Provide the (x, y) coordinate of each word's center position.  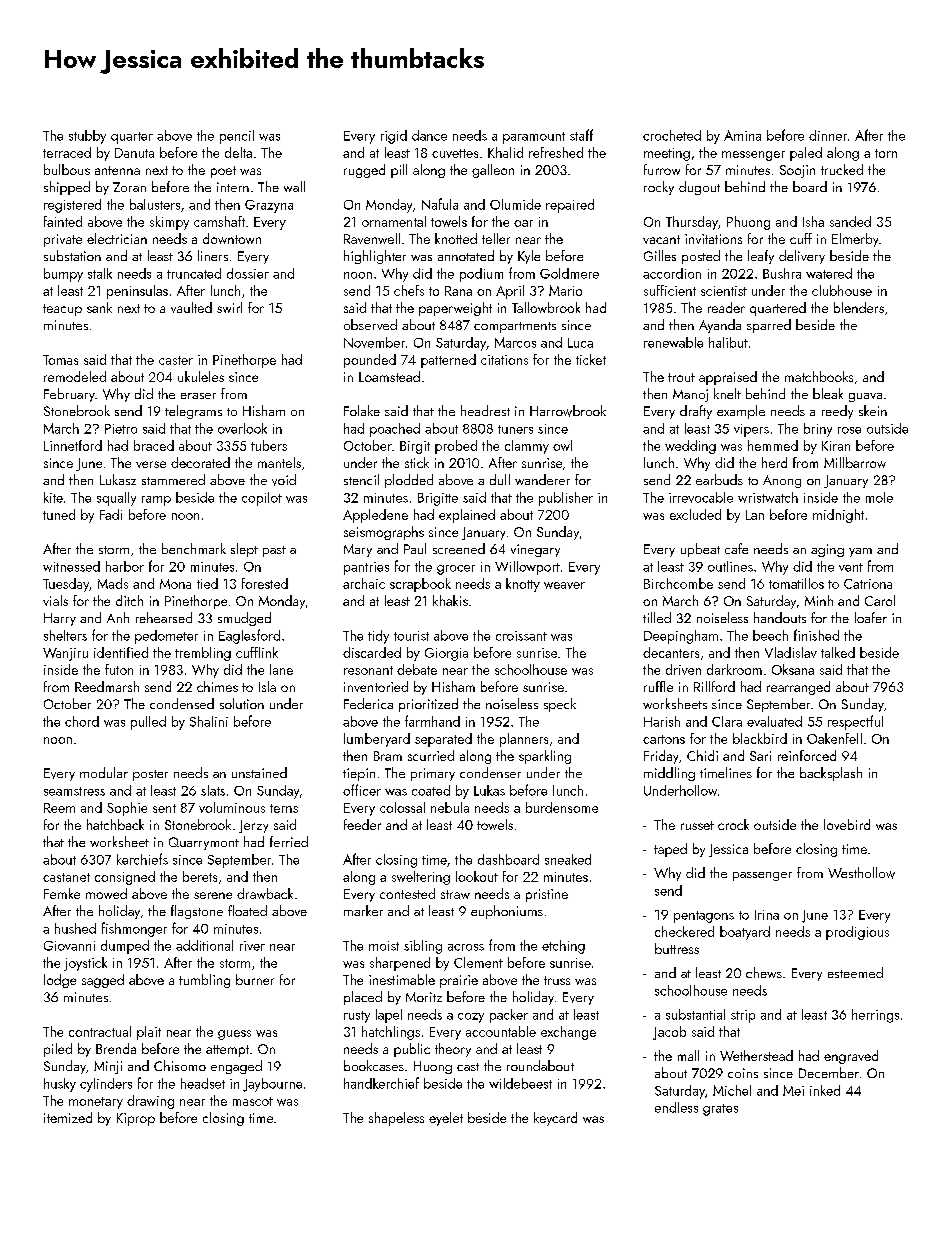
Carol (880, 600)
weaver (564, 585)
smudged (244, 619)
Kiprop (136, 1119)
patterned (448, 361)
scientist (724, 291)
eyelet (446, 1119)
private (63, 240)
